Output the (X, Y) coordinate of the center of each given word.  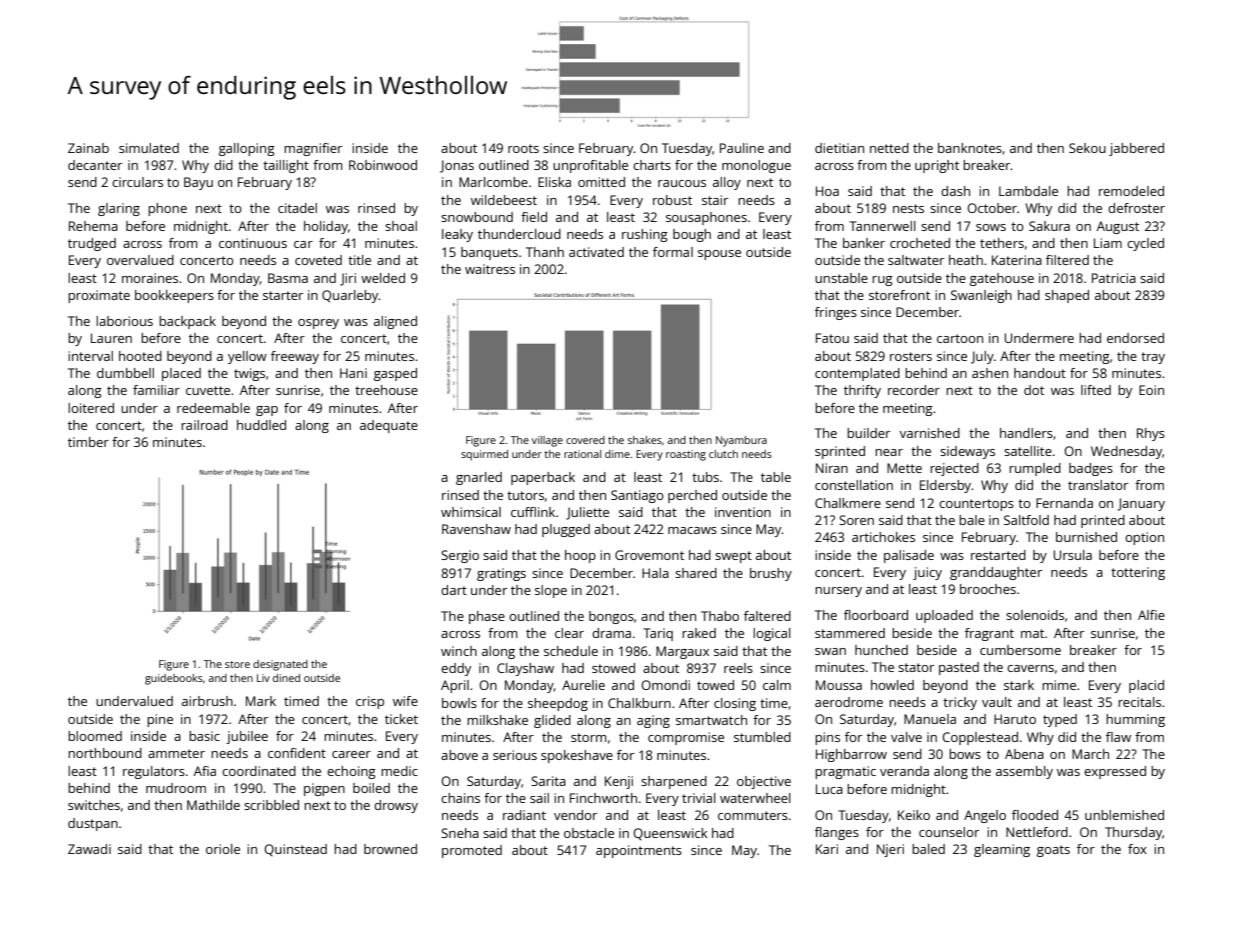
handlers (1026, 433)
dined (286, 678)
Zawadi (89, 849)
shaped (1067, 296)
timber (88, 442)
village (547, 441)
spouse (719, 255)
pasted (959, 668)
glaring (119, 209)
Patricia (1114, 278)
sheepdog (558, 704)
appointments (639, 851)
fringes (836, 313)
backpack (187, 322)
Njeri (890, 850)
